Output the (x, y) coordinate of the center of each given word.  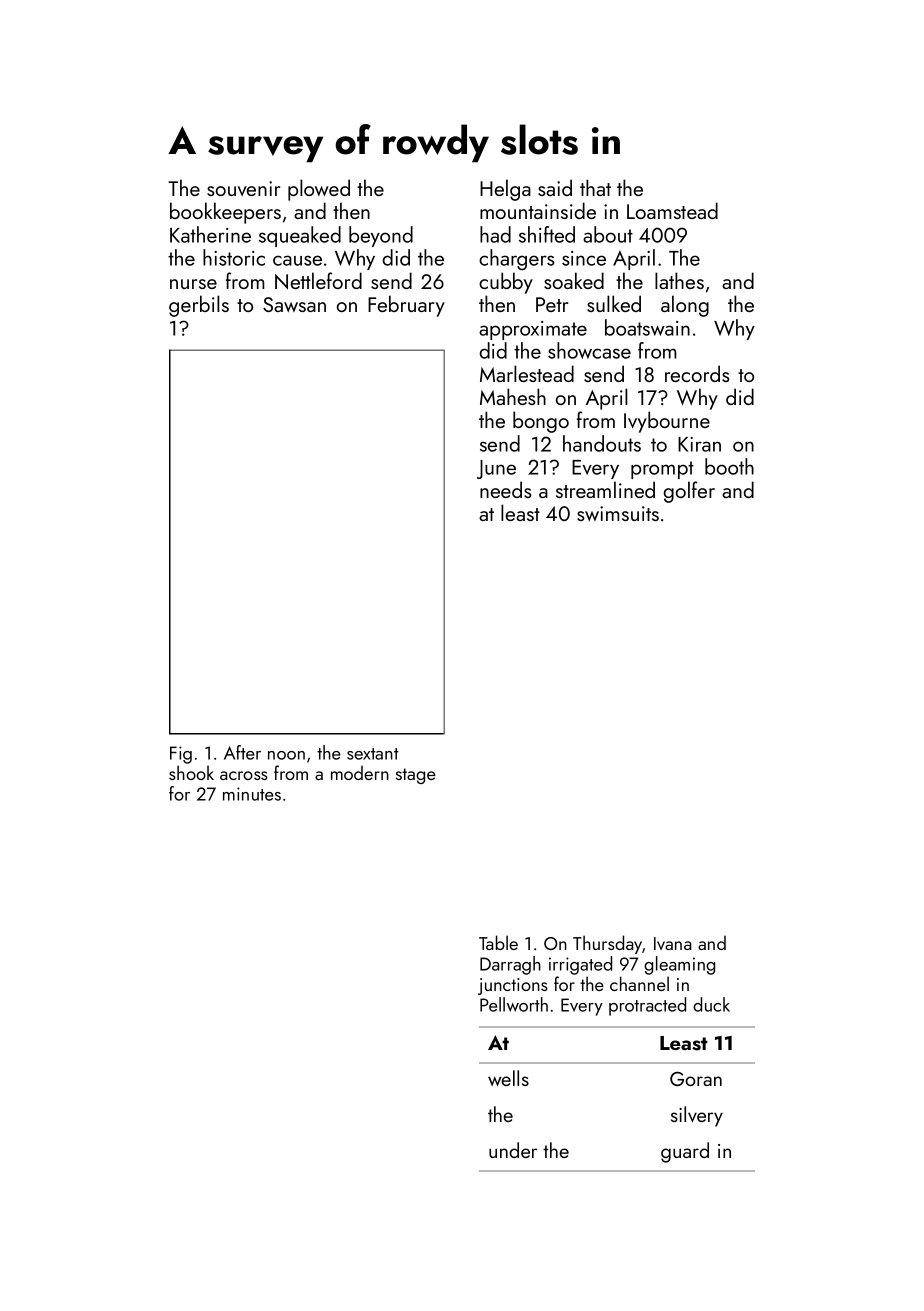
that (595, 187)
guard (685, 1152)
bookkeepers (225, 213)
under (513, 1150)
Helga (505, 190)
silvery (697, 1116)
